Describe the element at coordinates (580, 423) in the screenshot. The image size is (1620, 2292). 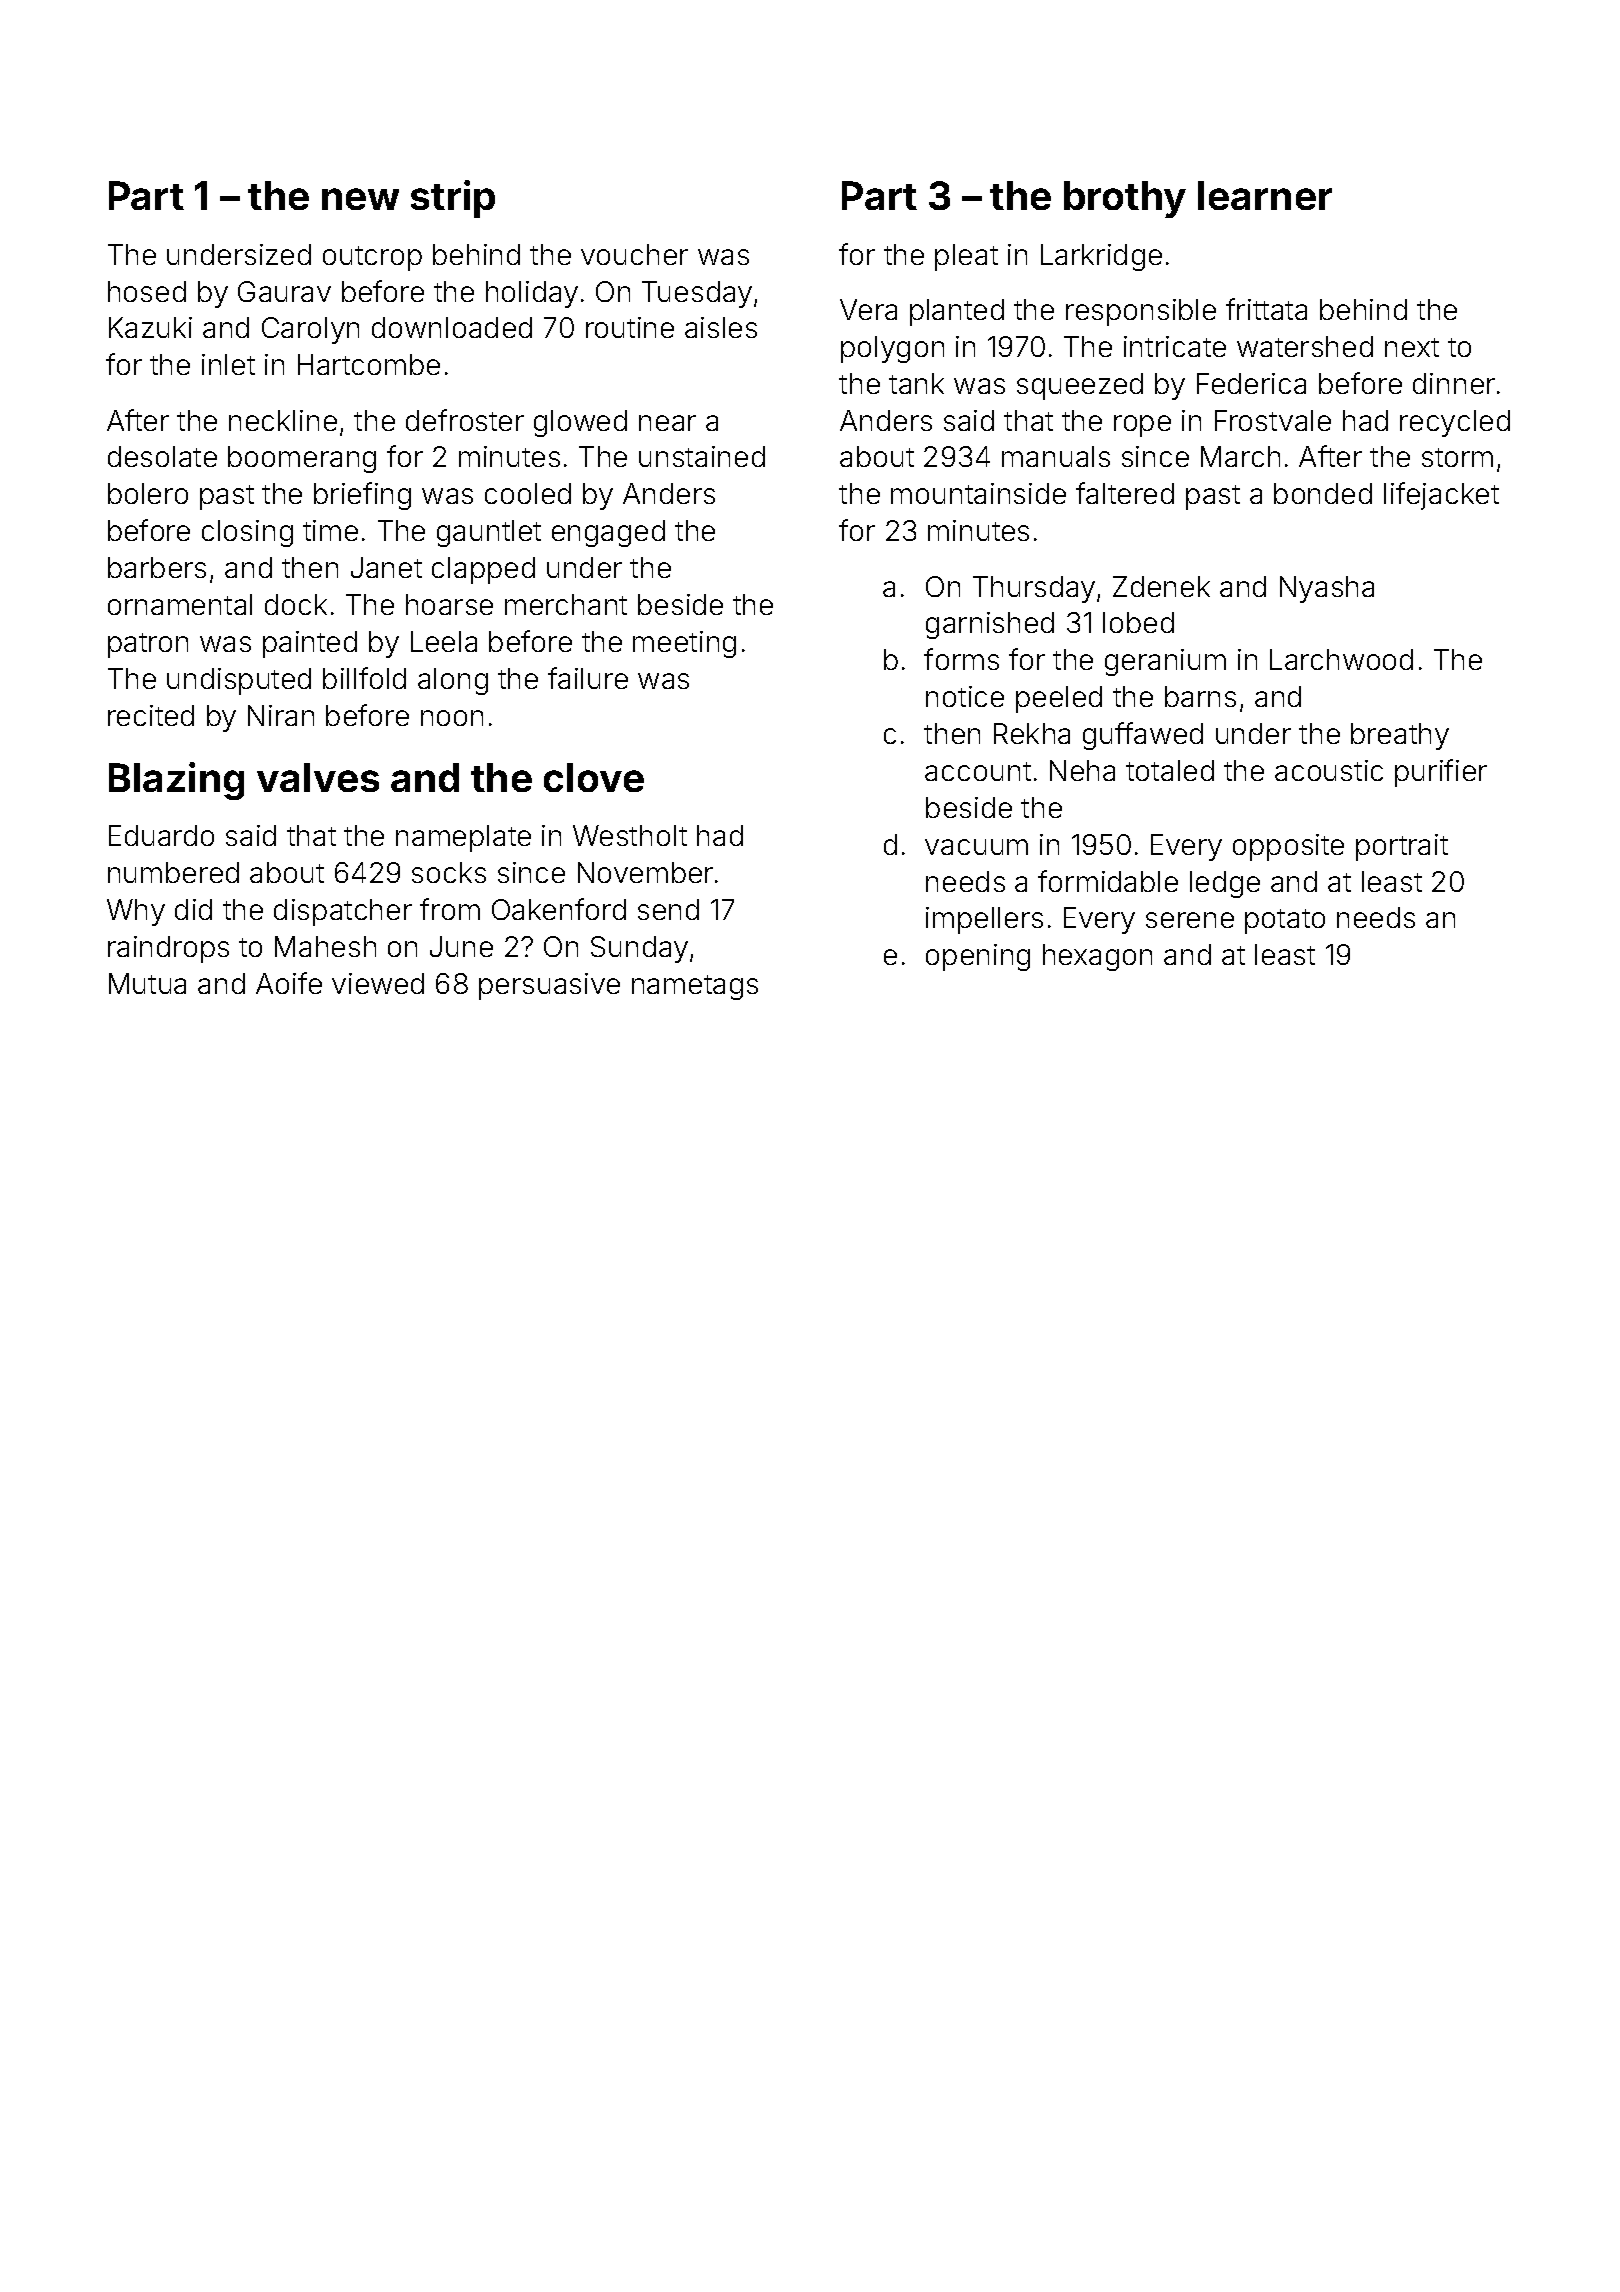
I see `glowed` at that location.
